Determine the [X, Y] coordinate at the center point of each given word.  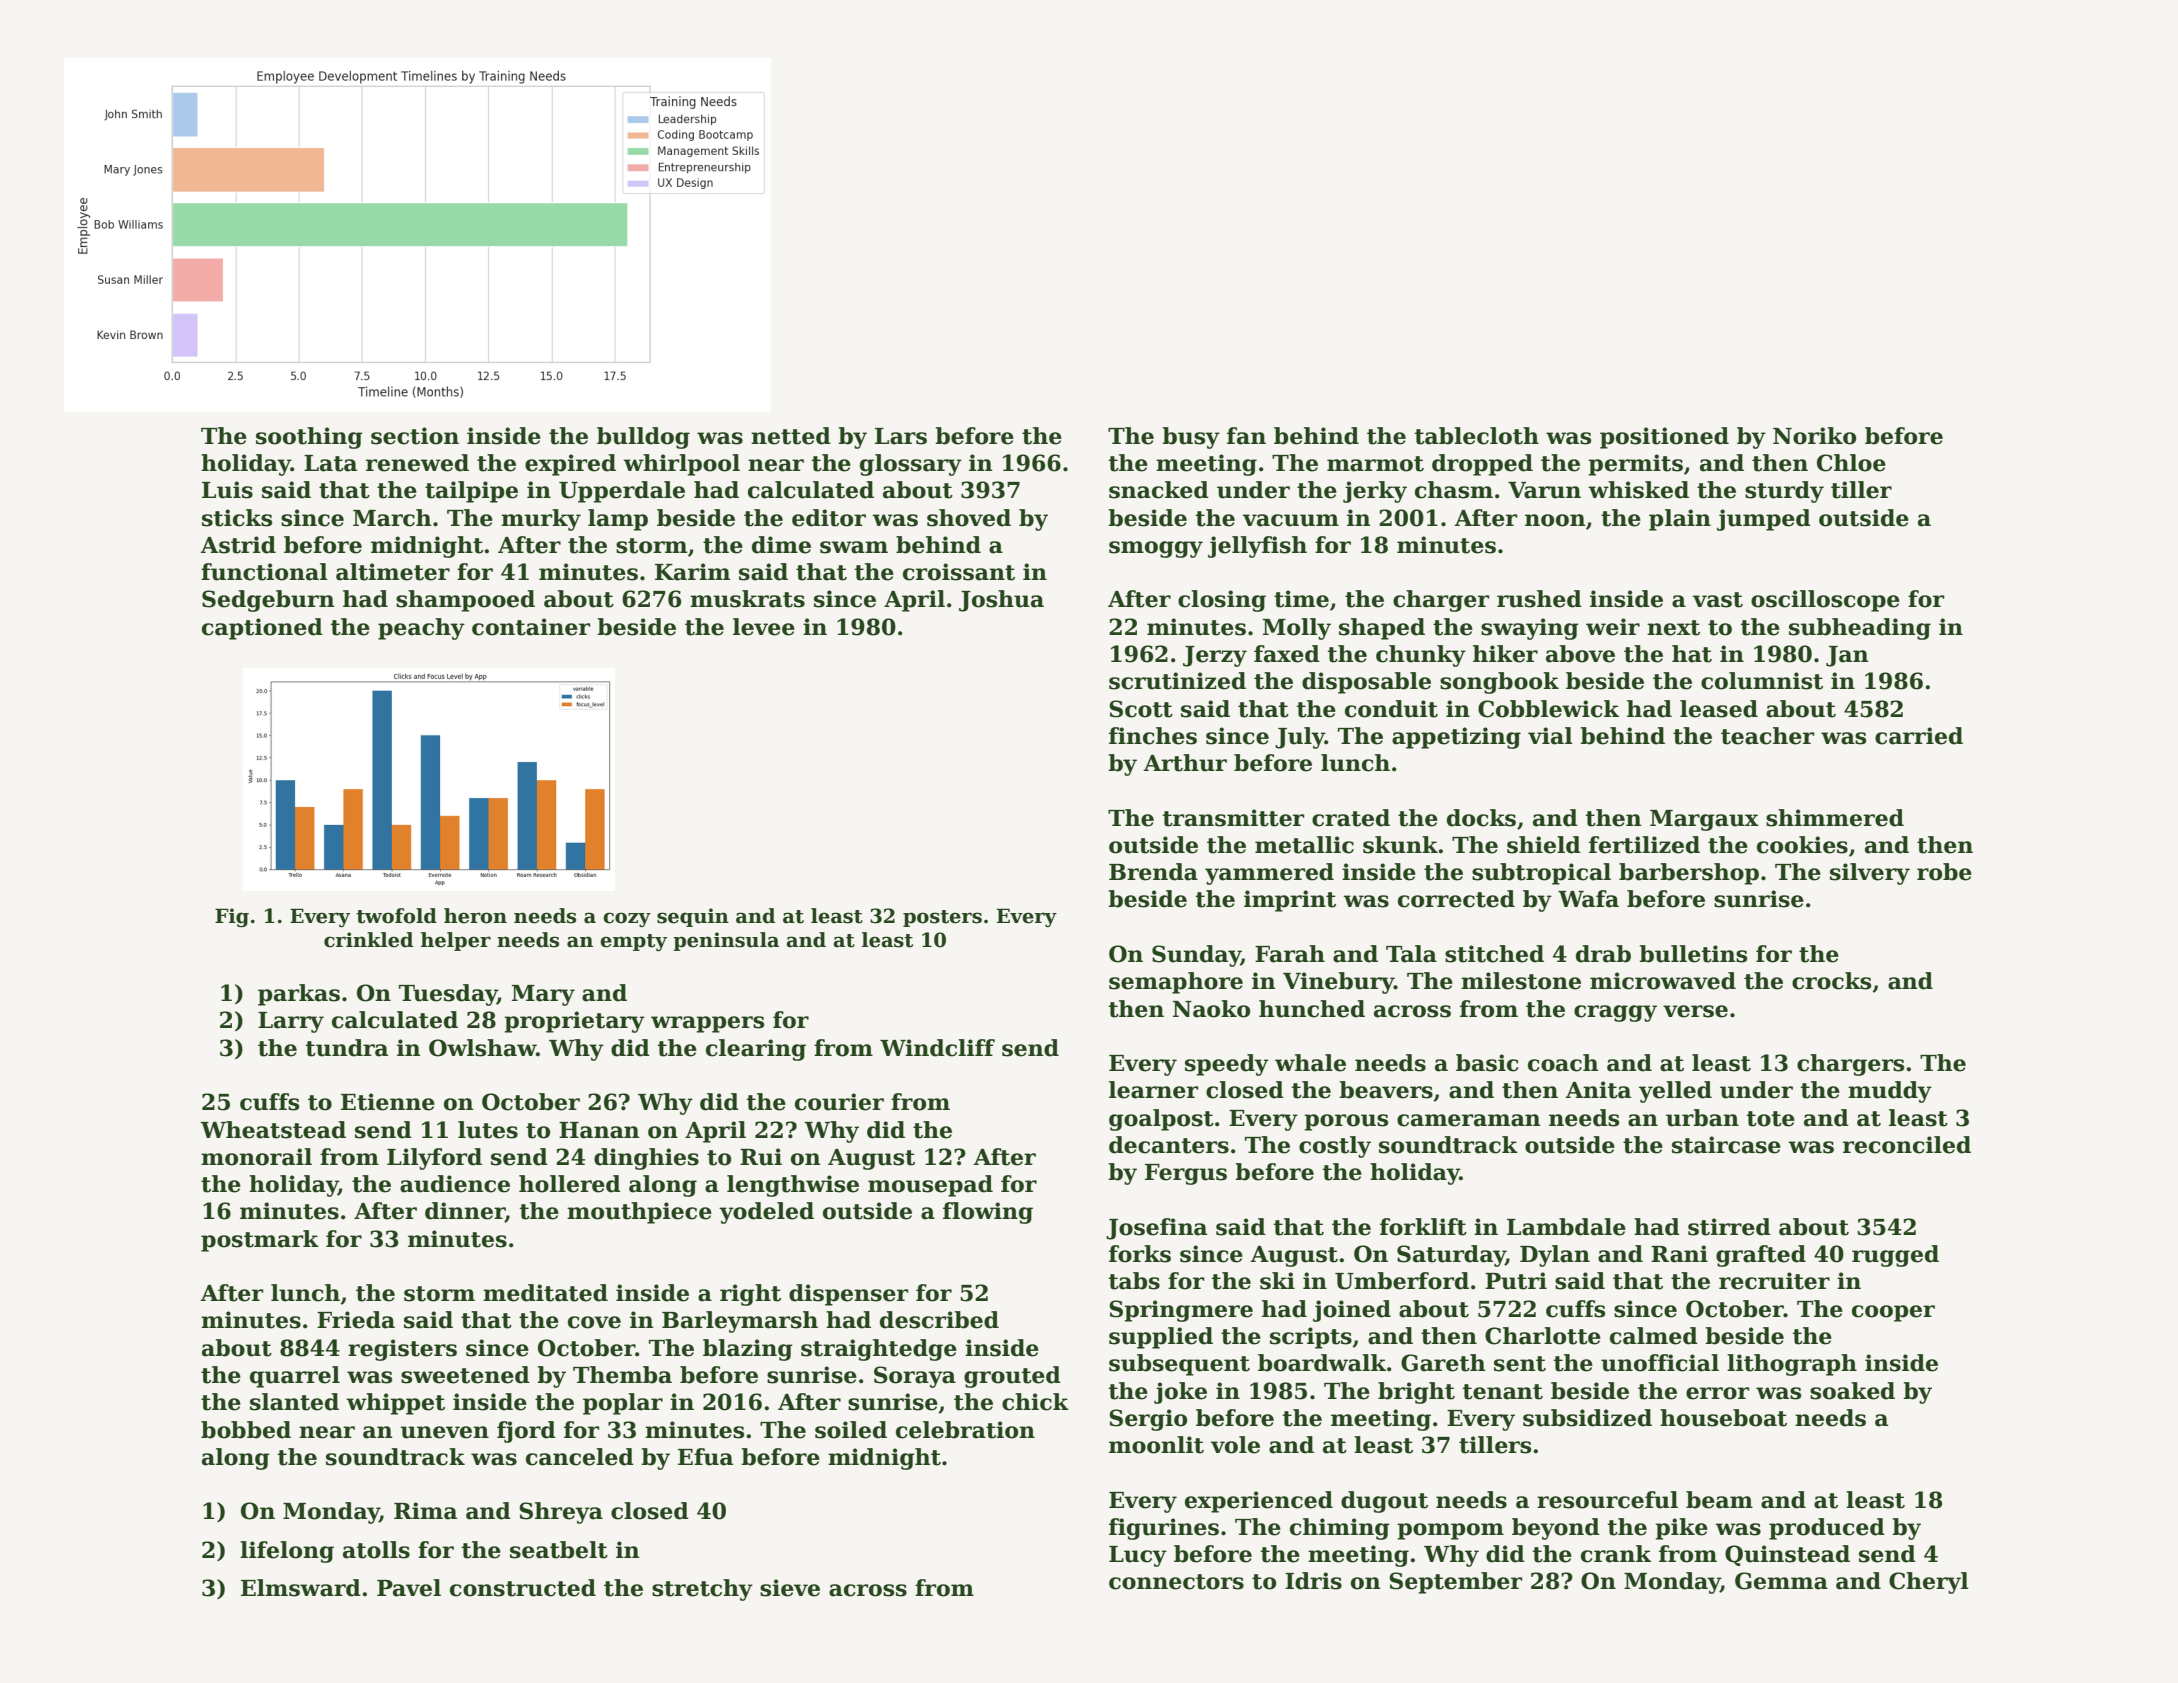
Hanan [599, 1130]
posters [942, 918]
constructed [523, 1588]
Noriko [1814, 436]
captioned [262, 629]
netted [791, 436]
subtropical [1541, 874]
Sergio [1148, 1420]
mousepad [930, 1186]
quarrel [295, 1377]
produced [1827, 1529]
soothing [309, 438]
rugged [1895, 1256]
